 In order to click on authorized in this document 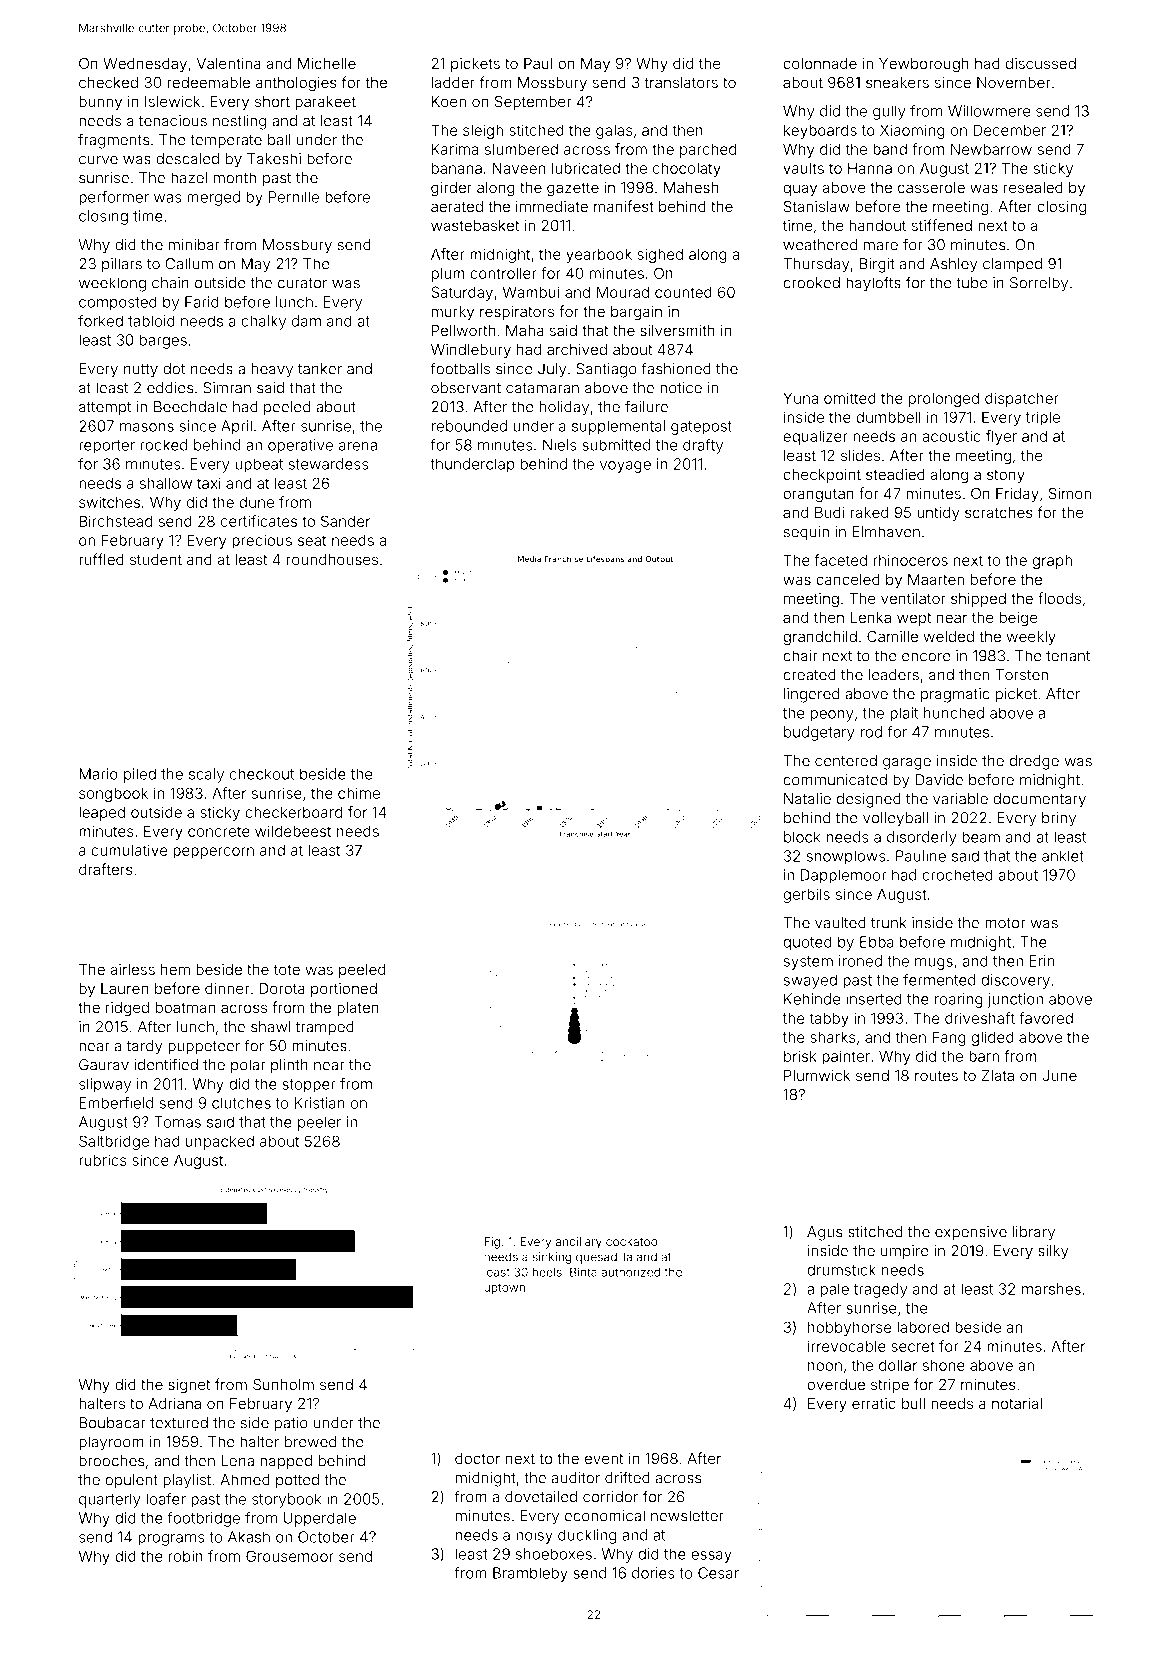, I will do `click(630, 1272)`.
